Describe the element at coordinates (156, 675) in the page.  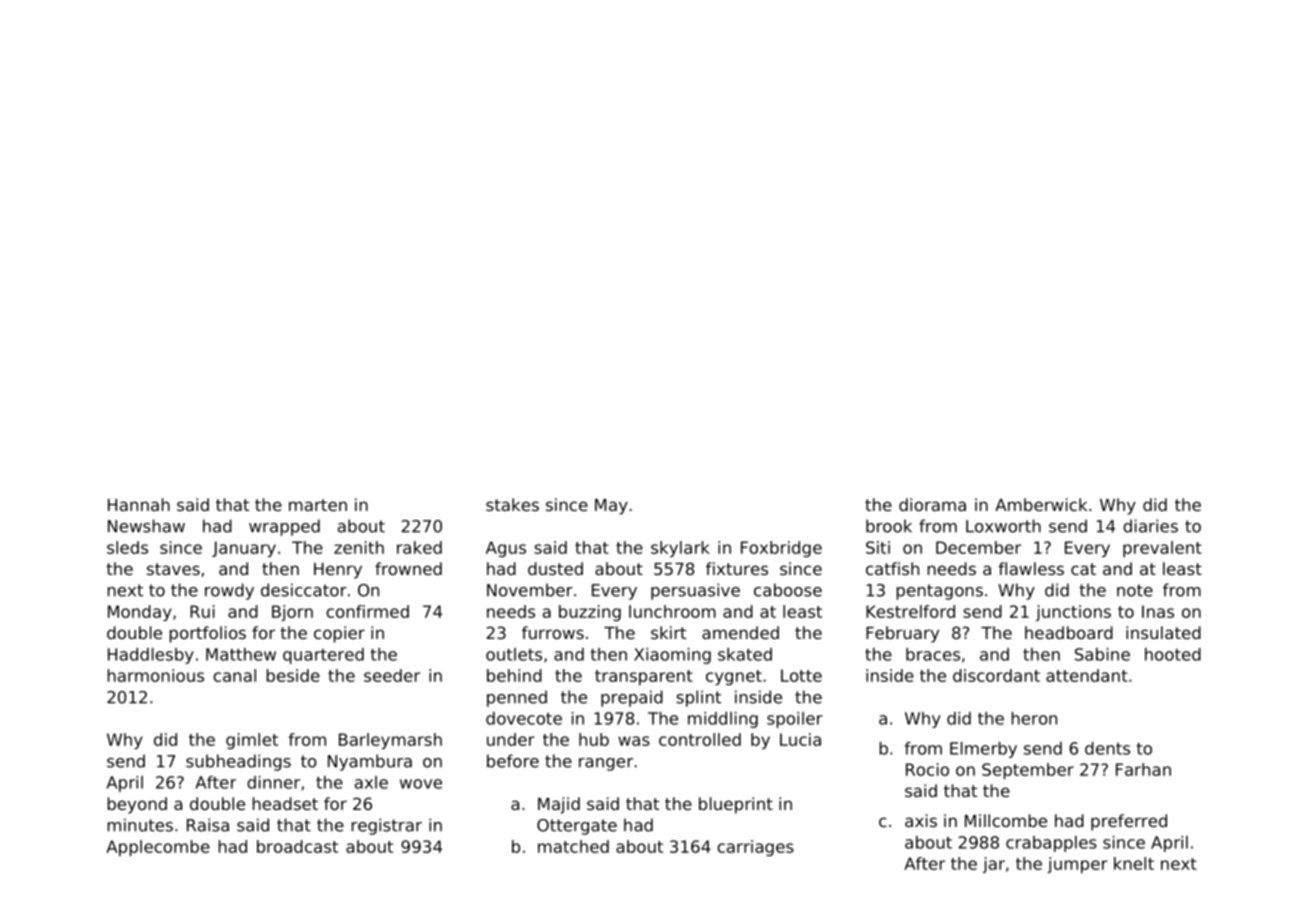
I see `harmonious` at that location.
